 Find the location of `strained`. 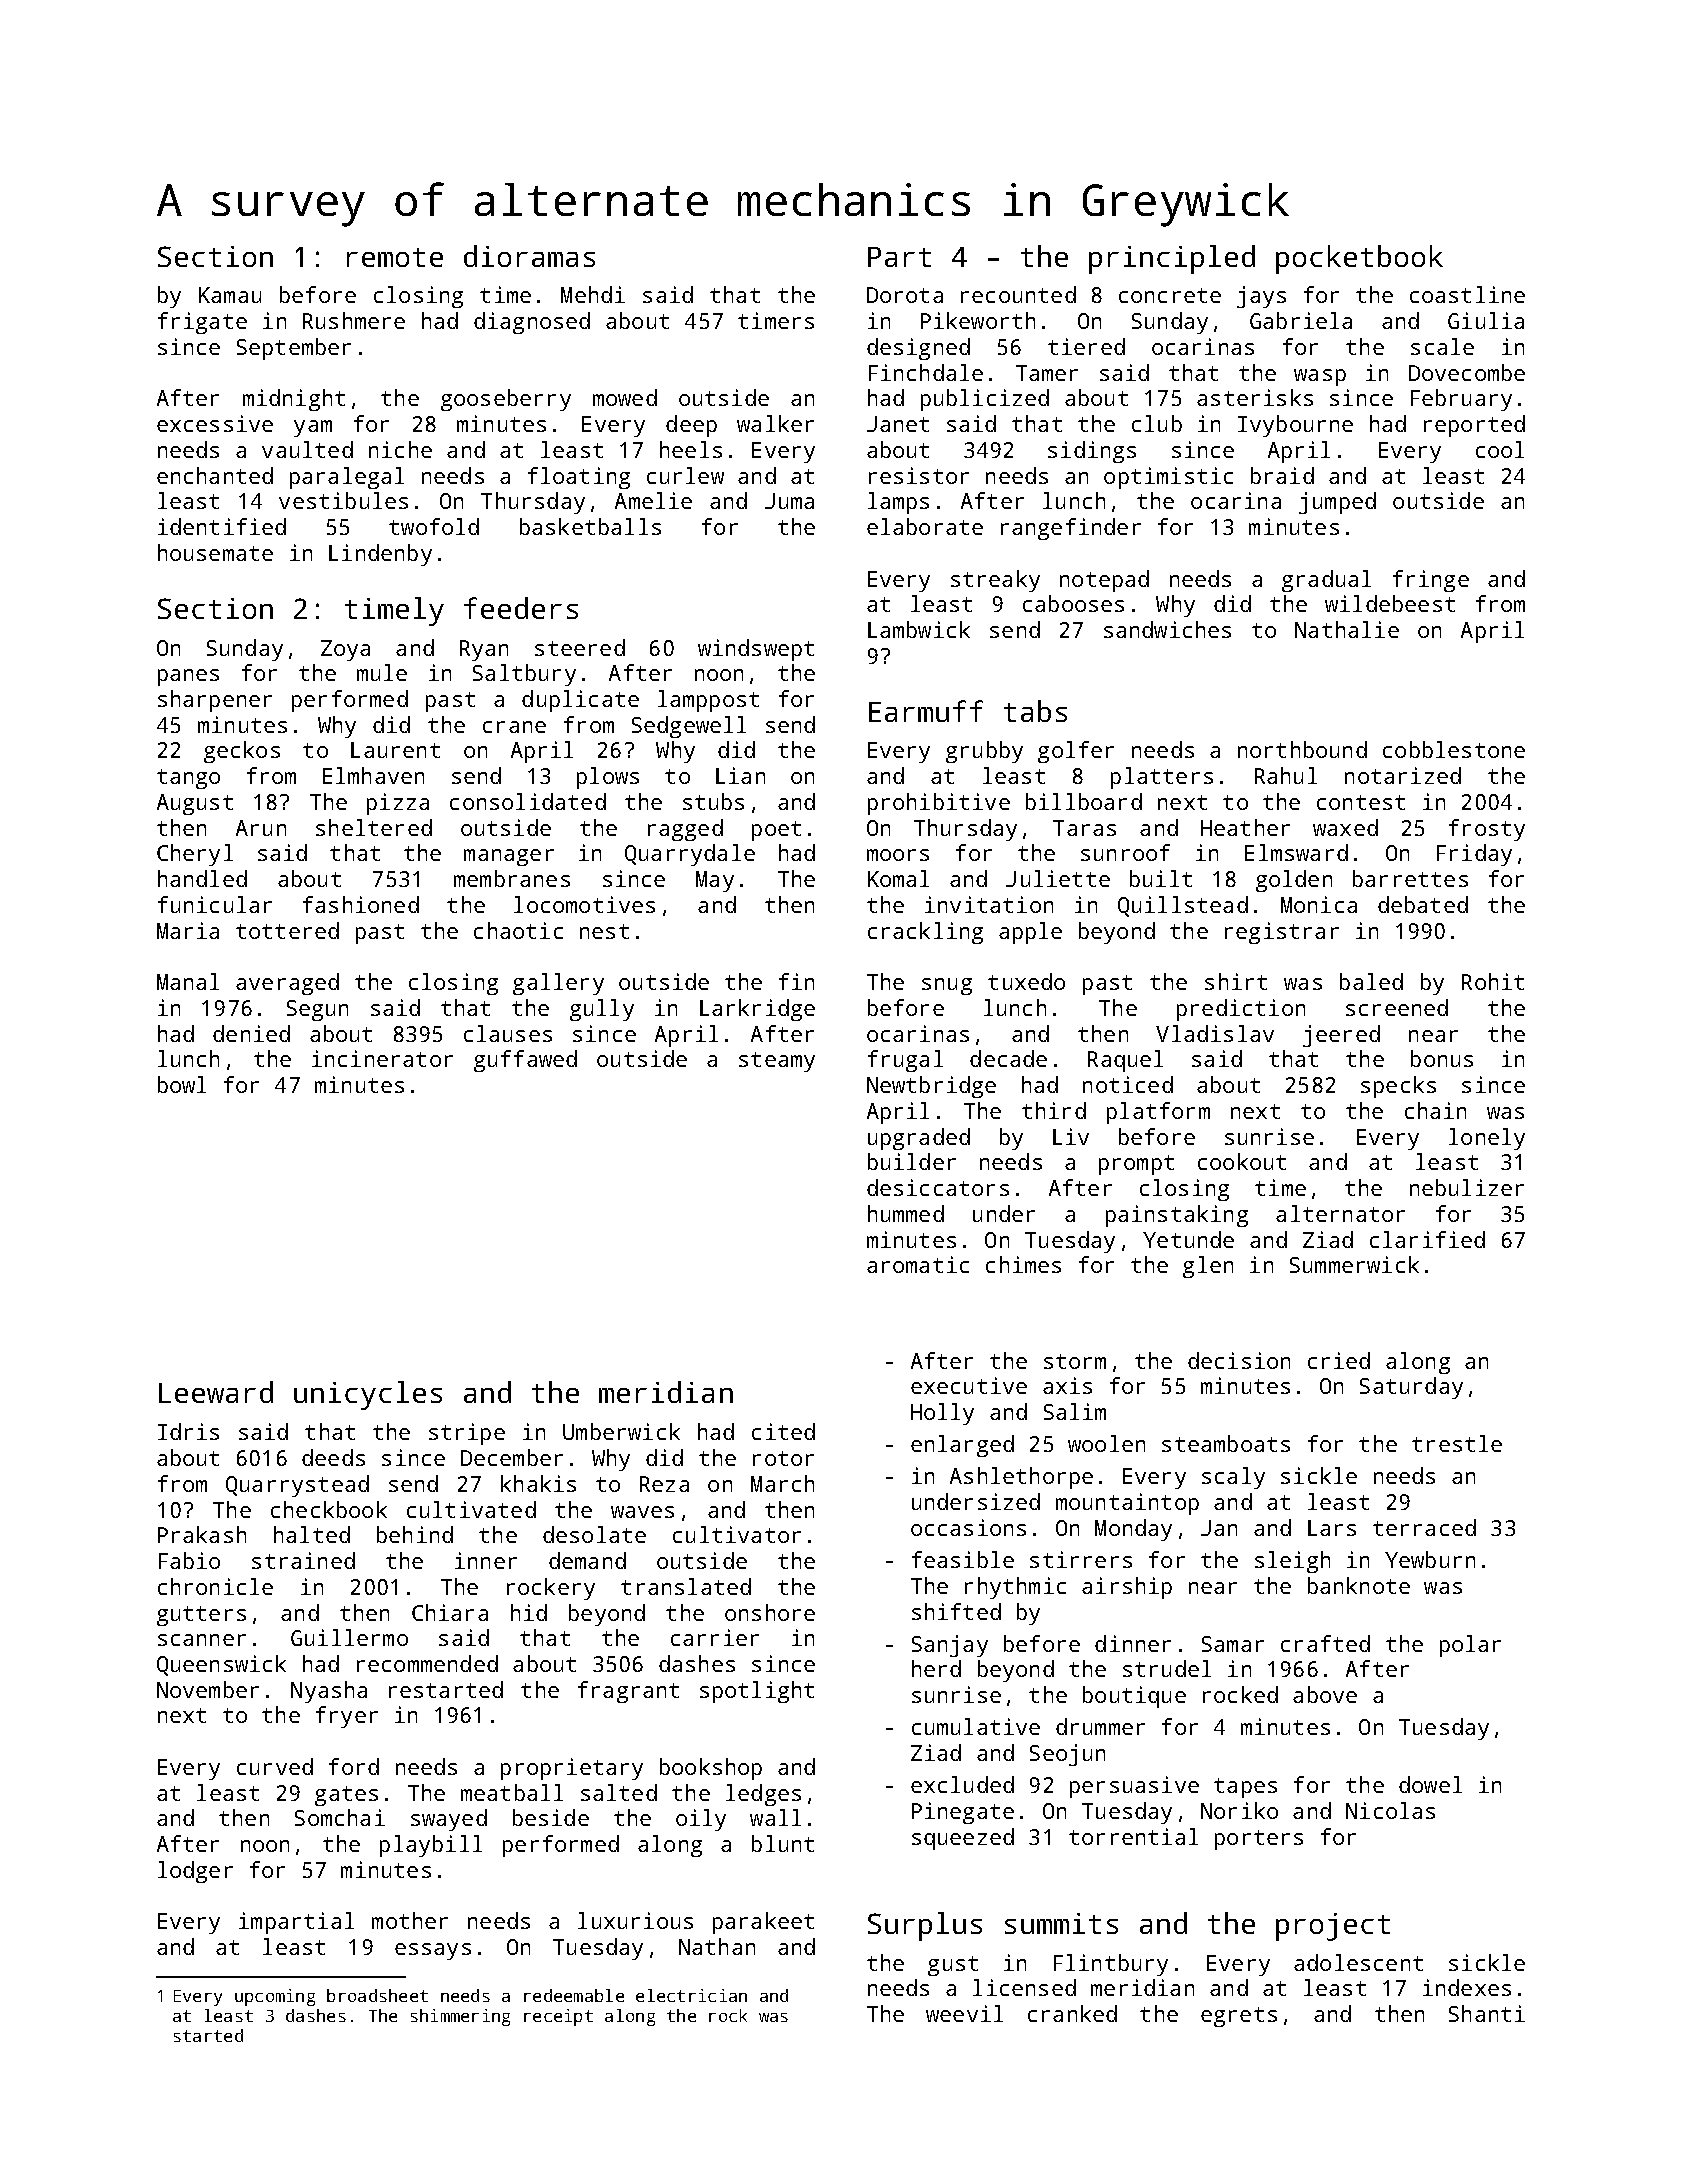

strained is located at coordinates (303, 1560).
